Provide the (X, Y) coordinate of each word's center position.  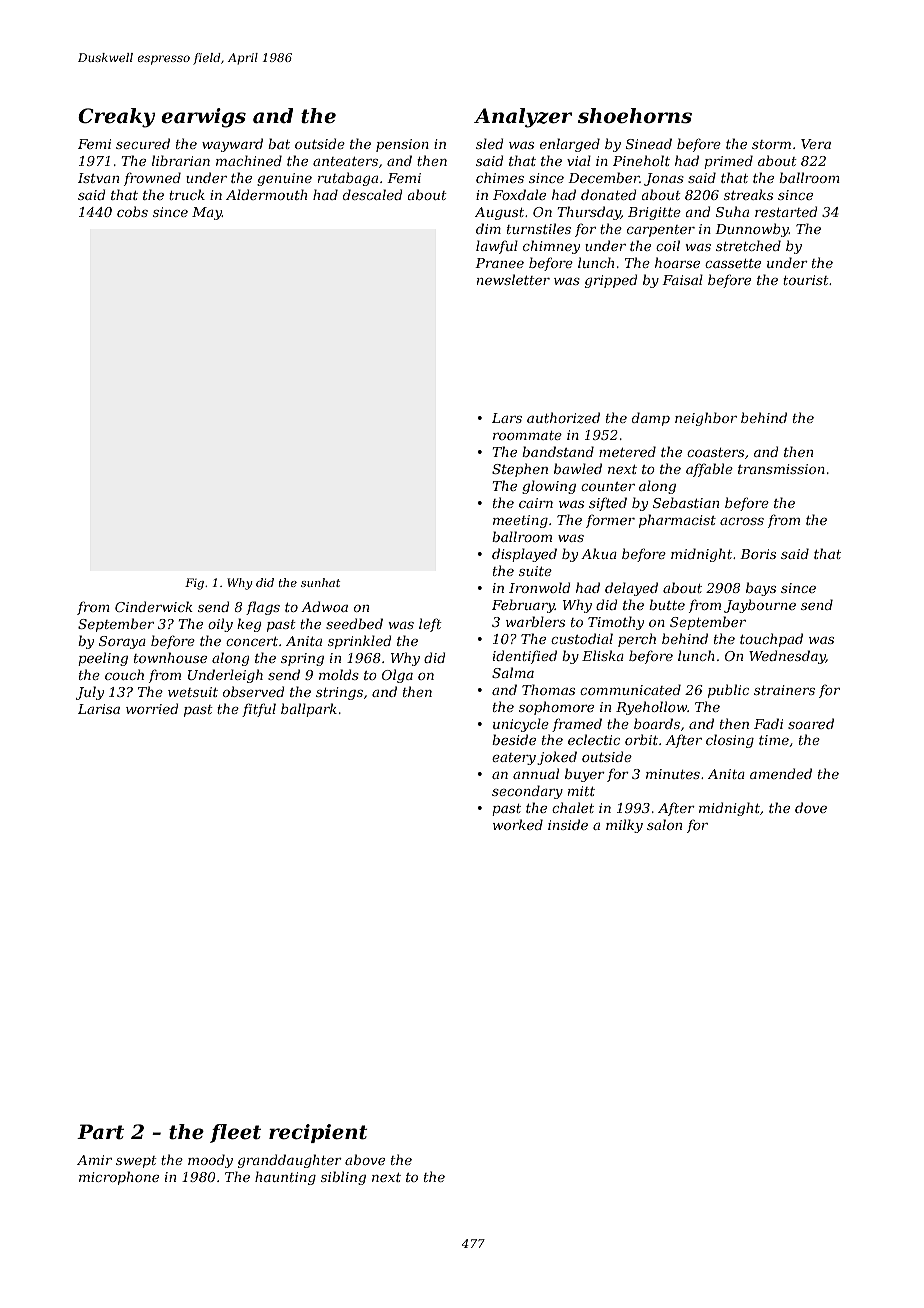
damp (651, 419)
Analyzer (523, 118)
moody (210, 1161)
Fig (194, 584)
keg (249, 625)
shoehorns (635, 116)
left (430, 625)
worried (152, 708)
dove (811, 807)
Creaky (116, 118)
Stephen (520, 470)
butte (667, 604)
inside (568, 824)
